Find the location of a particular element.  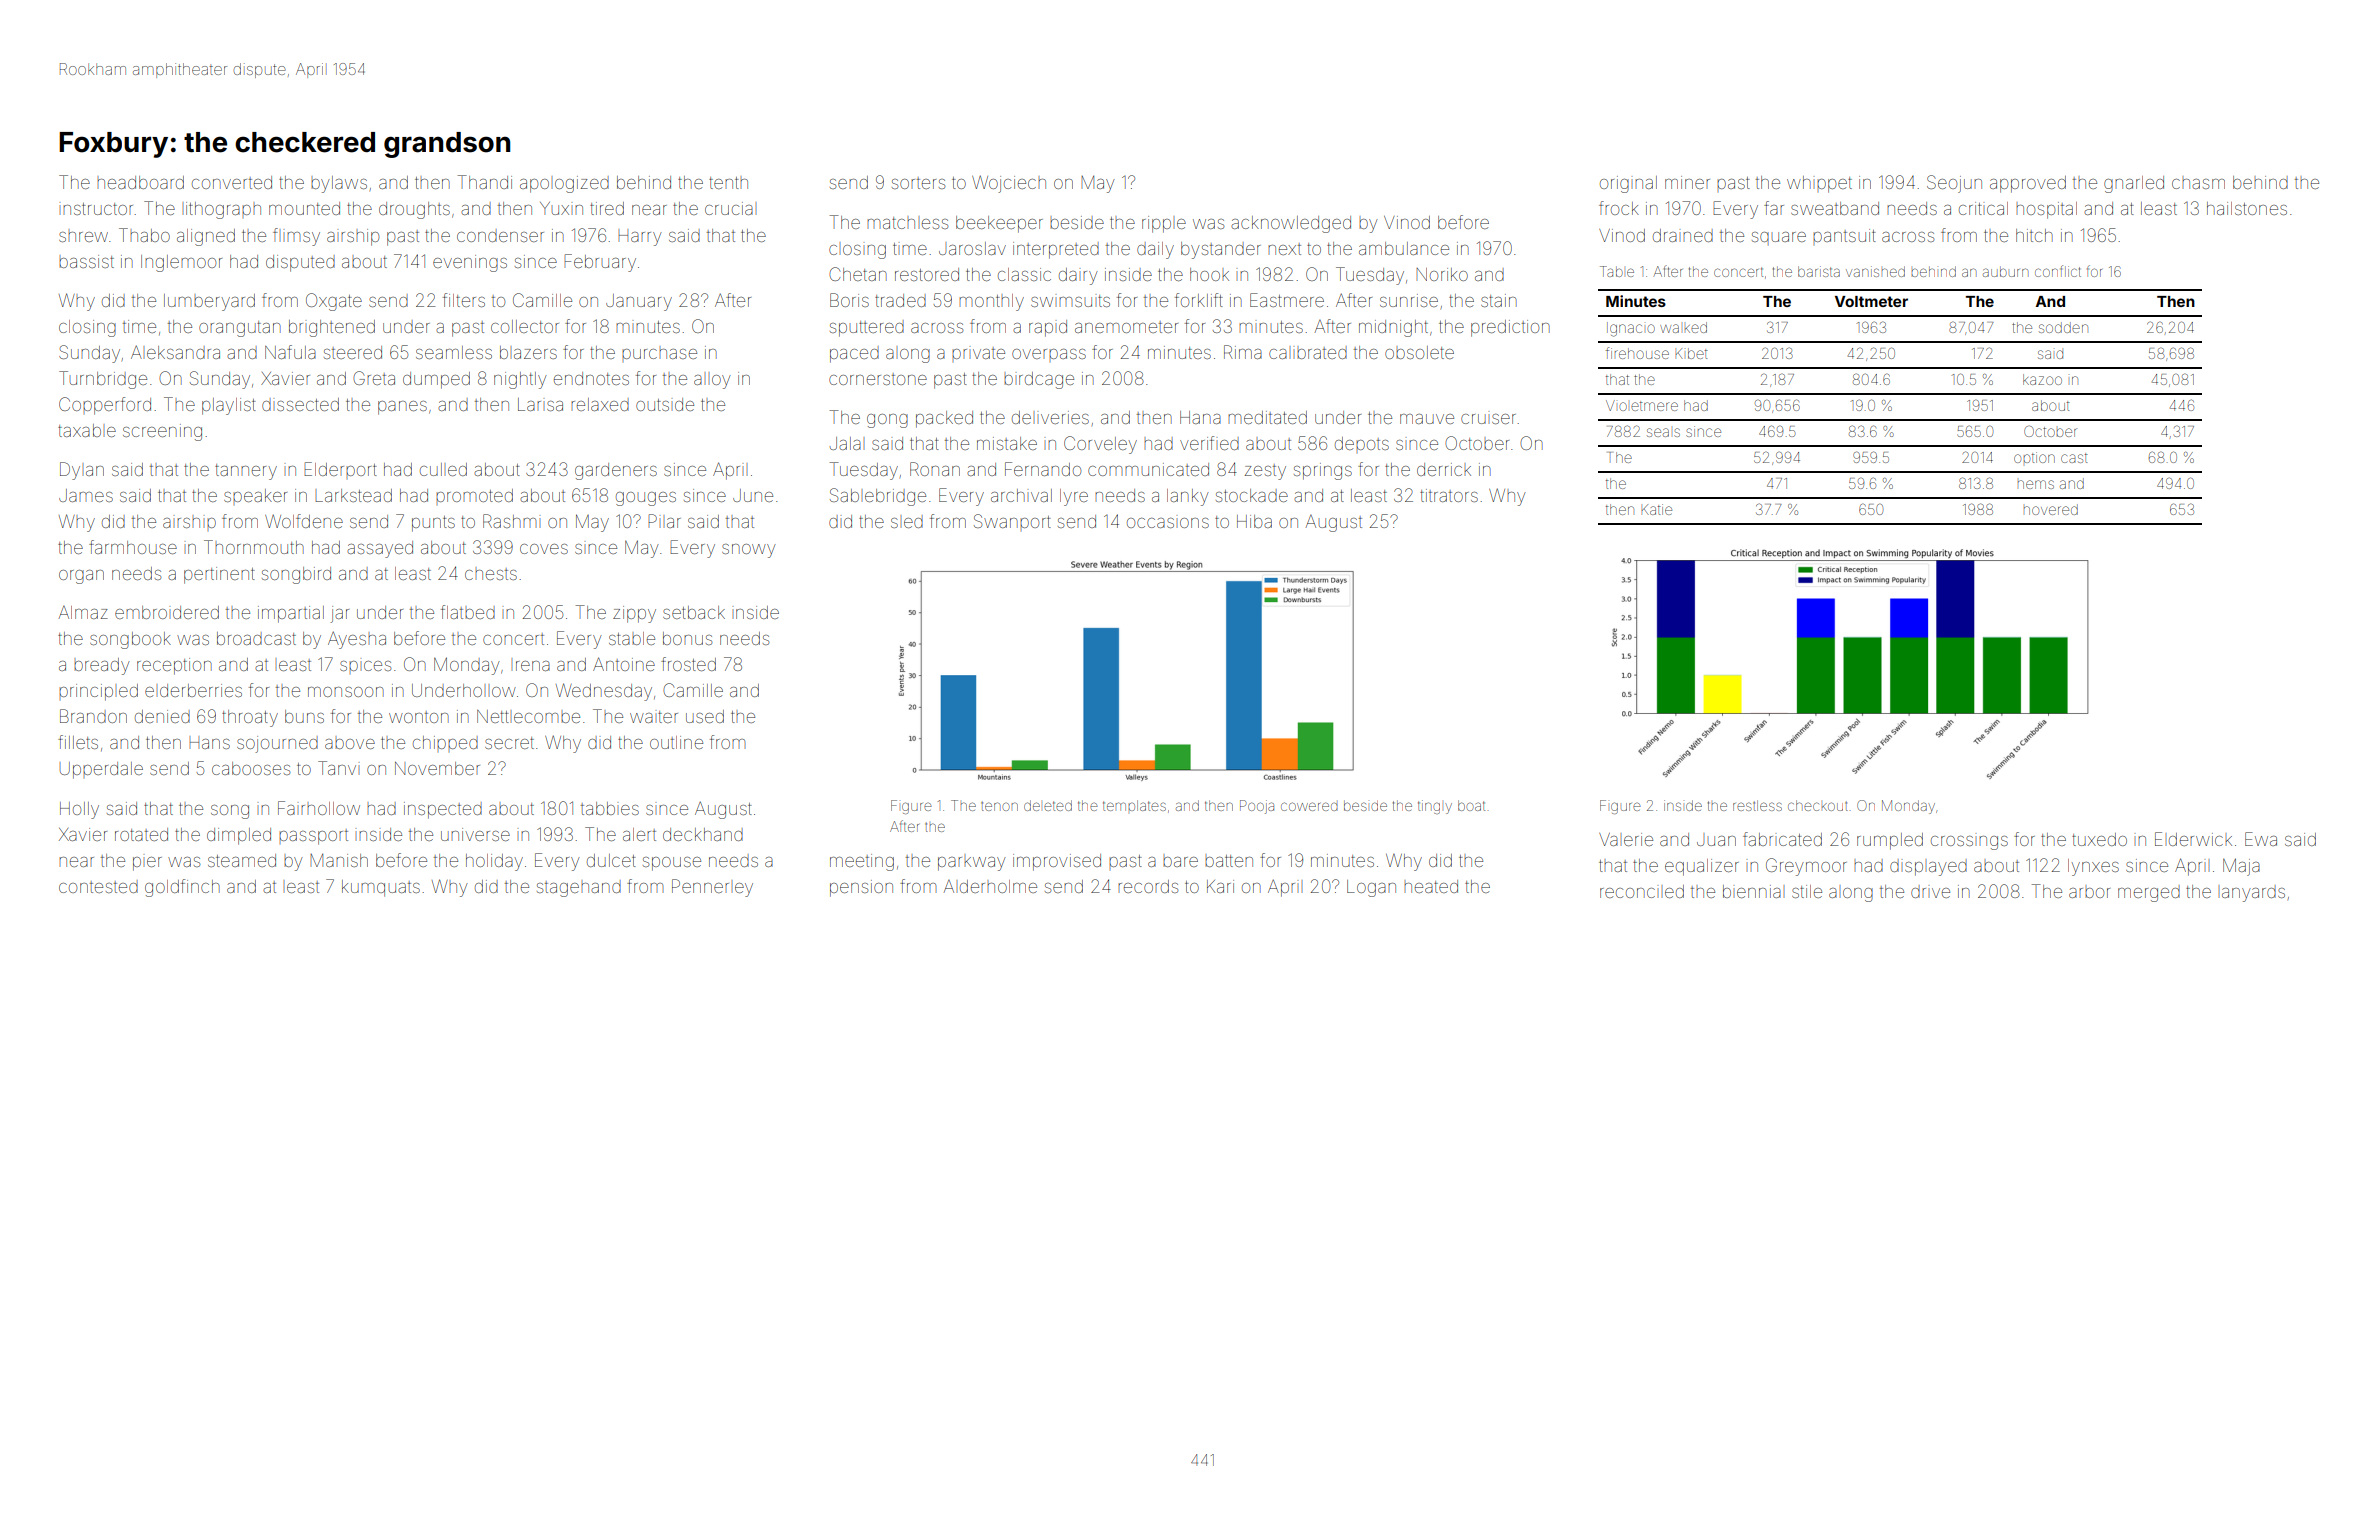

James is located at coordinates (86, 495).
